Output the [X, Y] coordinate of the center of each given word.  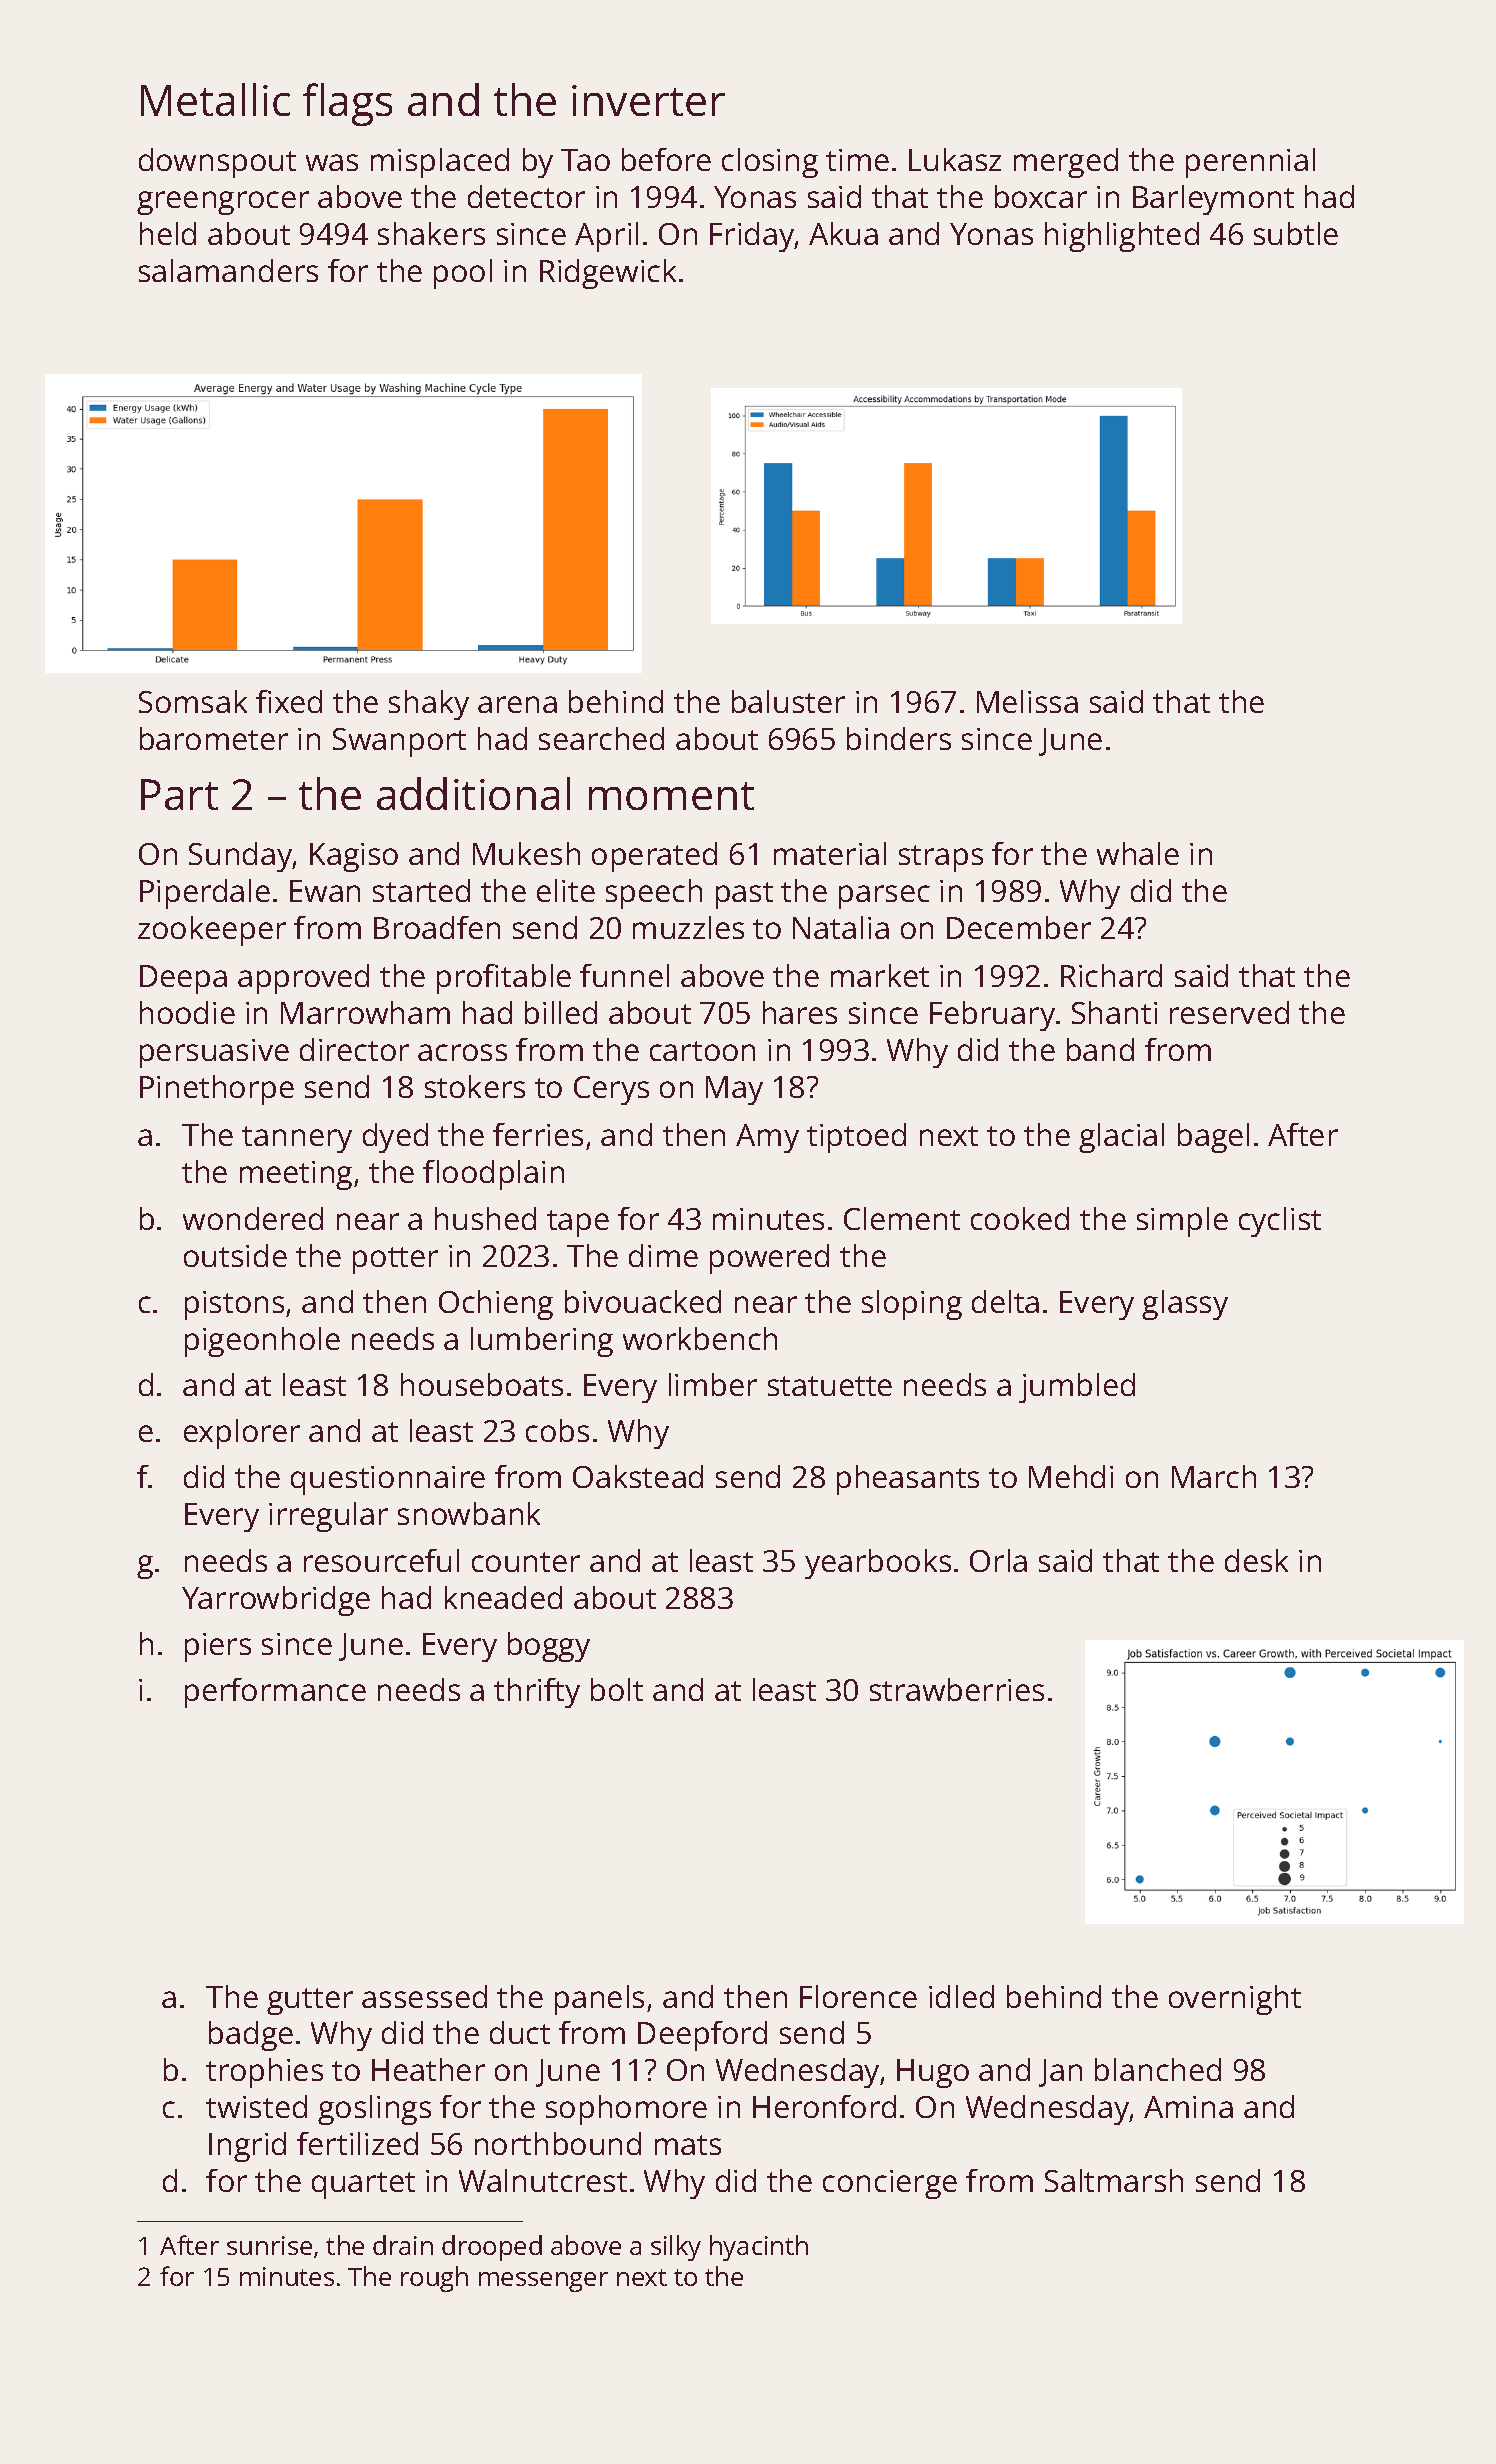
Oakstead [638, 1476]
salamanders [228, 270]
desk [1256, 1560]
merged [1066, 163]
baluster [788, 701]
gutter [310, 2001]
